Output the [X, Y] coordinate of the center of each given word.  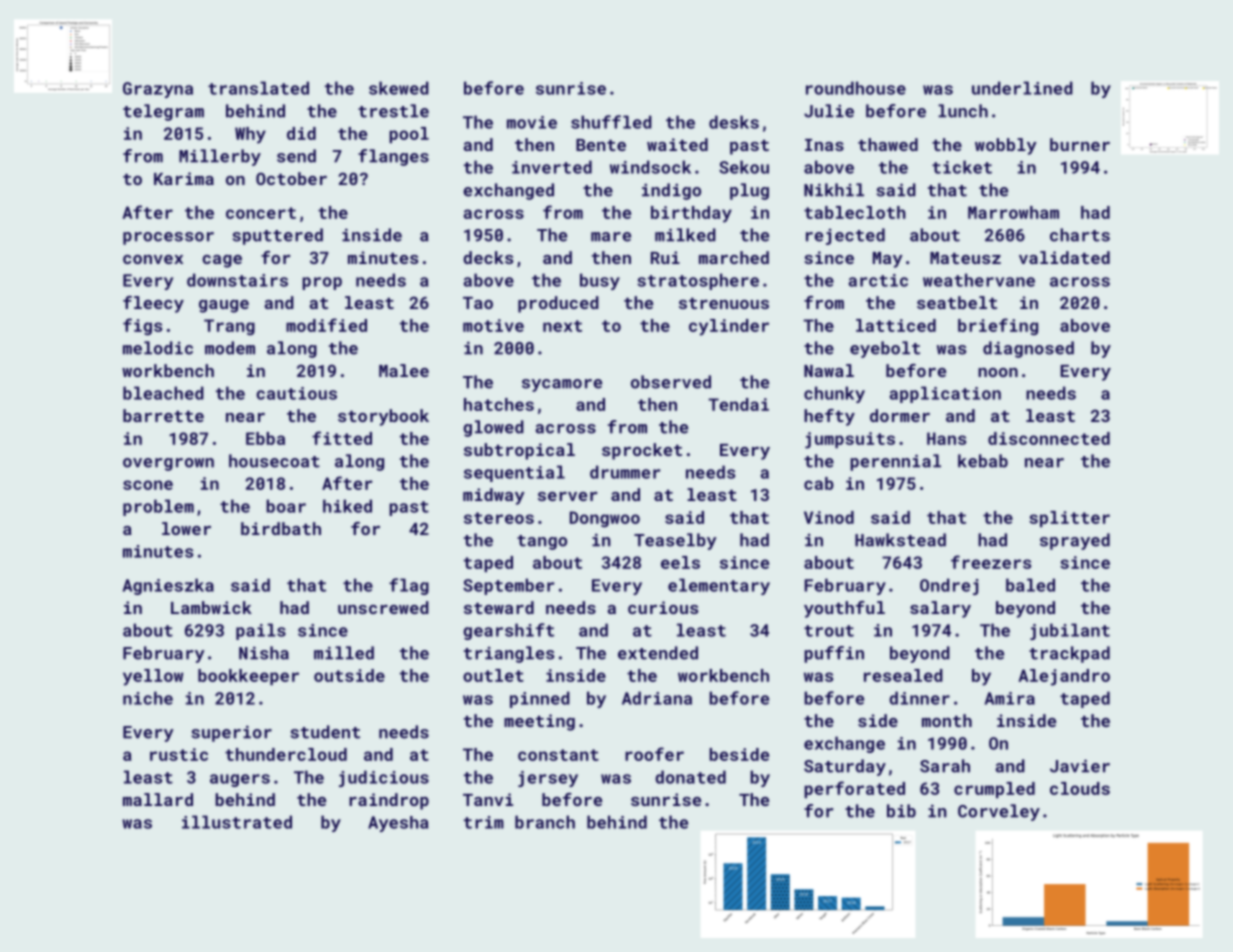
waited [677, 144]
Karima [184, 178]
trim [484, 822]
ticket [962, 167]
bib [901, 811]
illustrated [237, 822]
